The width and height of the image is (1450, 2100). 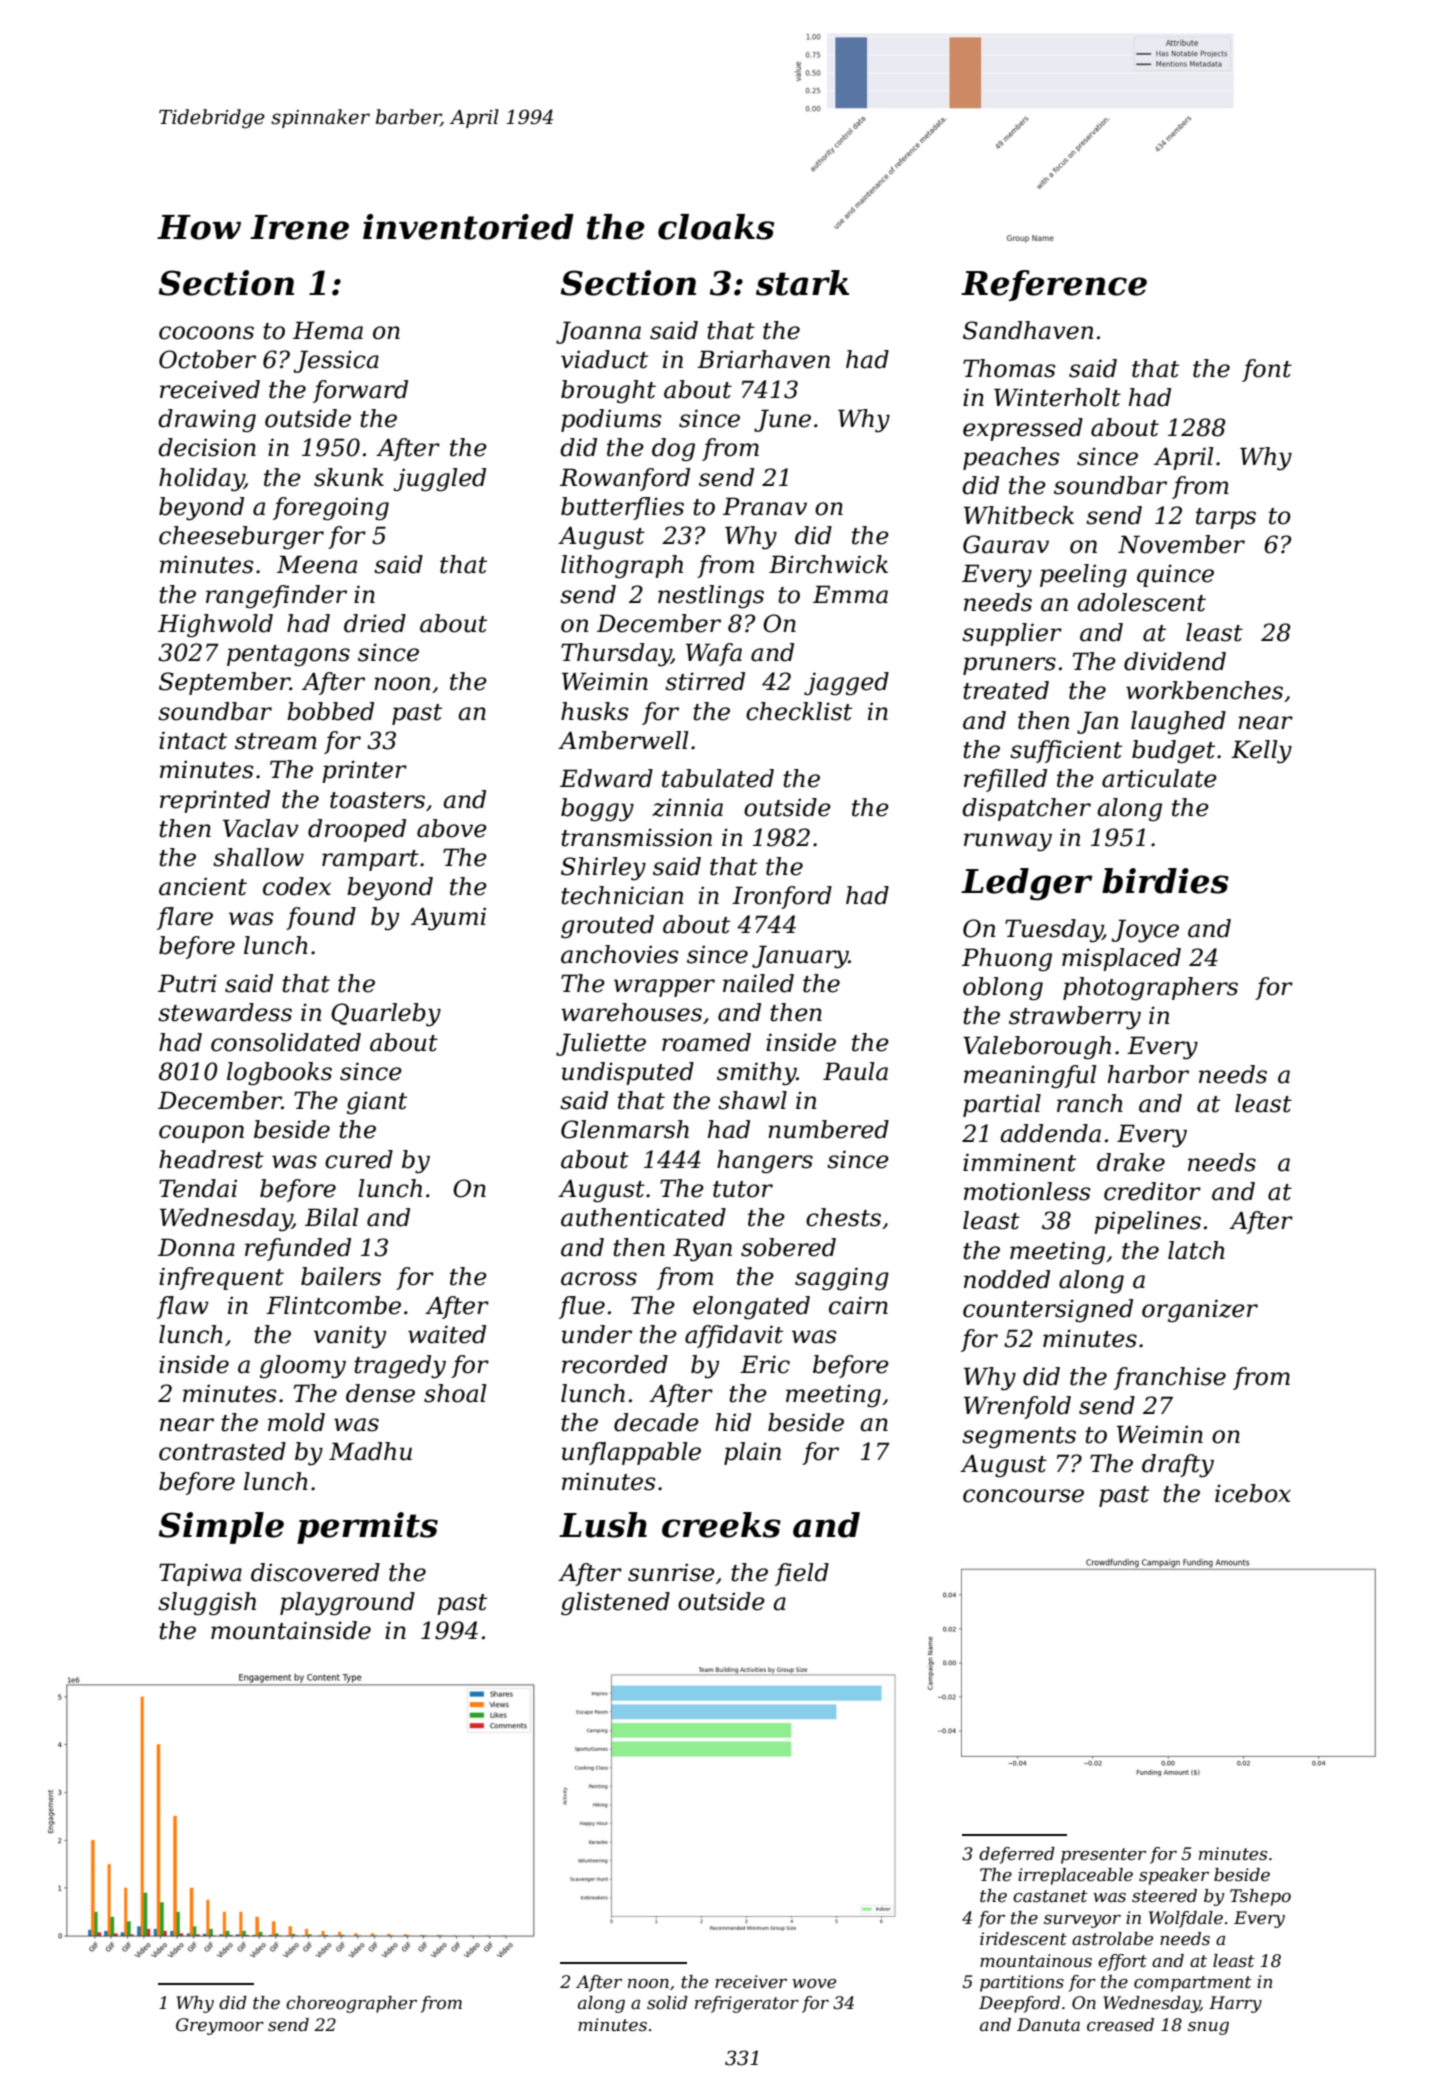 I want to click on plain, so click(x=752, y=1453).
